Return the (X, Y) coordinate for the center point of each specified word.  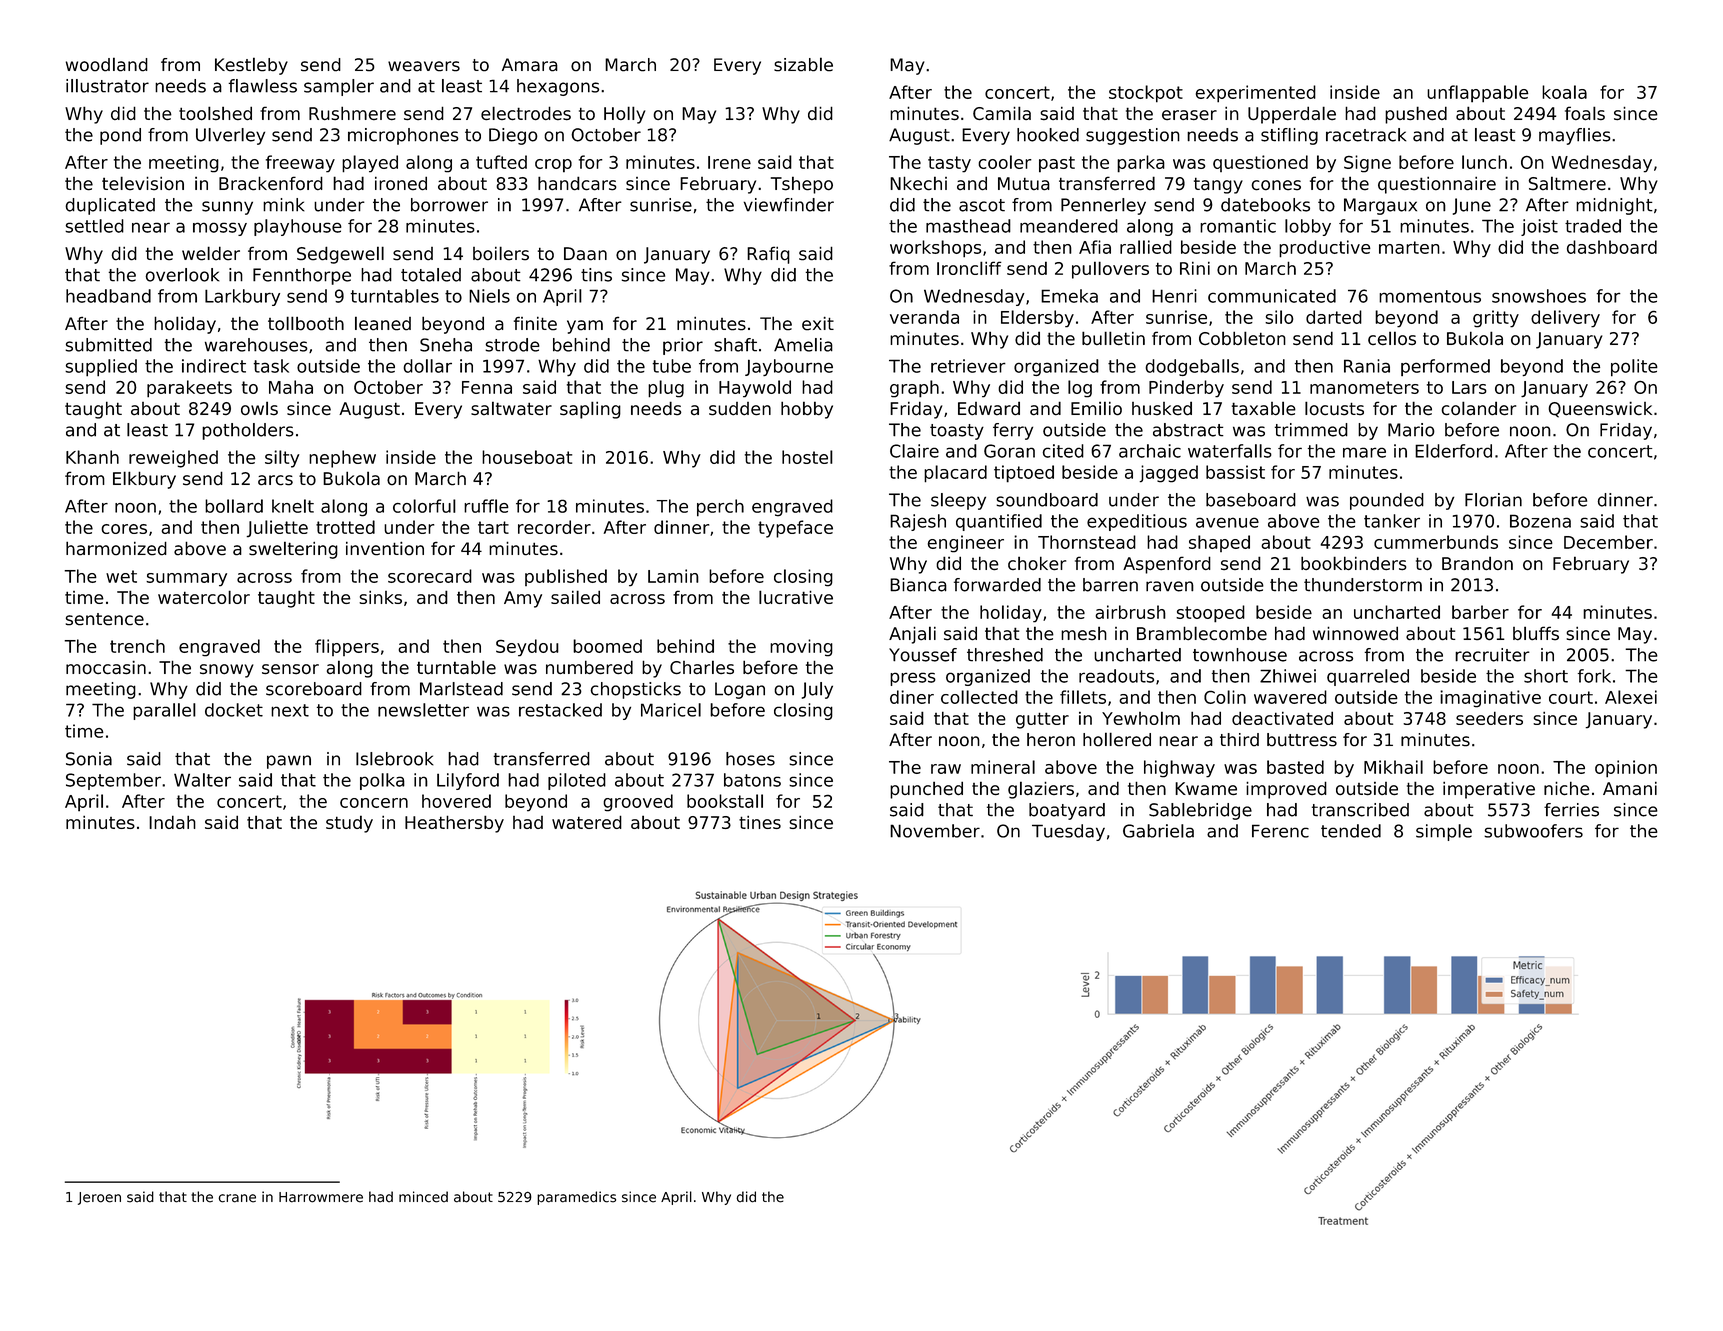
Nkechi (918, 183)
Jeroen (99, 1198)
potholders (248, 431)
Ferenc (1280, 831)
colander (1478, 408)
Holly (624, 115)
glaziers (1041, 790)
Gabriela (1158, 831)
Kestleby (251, 66)
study (349, 824)
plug (666, 389)
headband (108, 296)
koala (1564, 92)
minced (423, 1197)
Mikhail (1393, 767)
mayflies (1575, 136)
